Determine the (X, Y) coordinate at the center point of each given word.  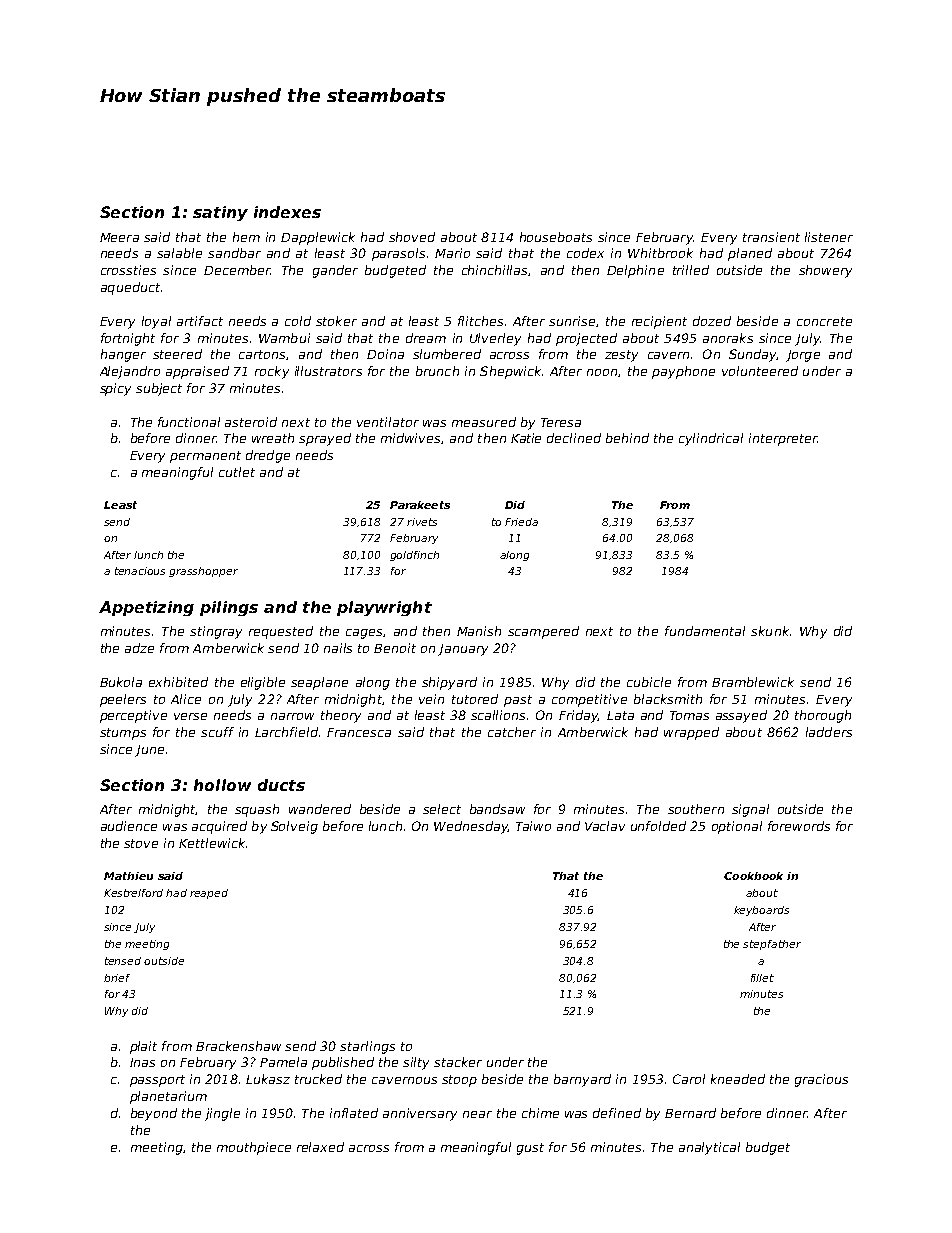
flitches (480, 321)
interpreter (783, 439)
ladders (829, 732)
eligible (263, 683)
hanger (123, 355)
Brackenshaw (238, 1046)
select (442, 809)
